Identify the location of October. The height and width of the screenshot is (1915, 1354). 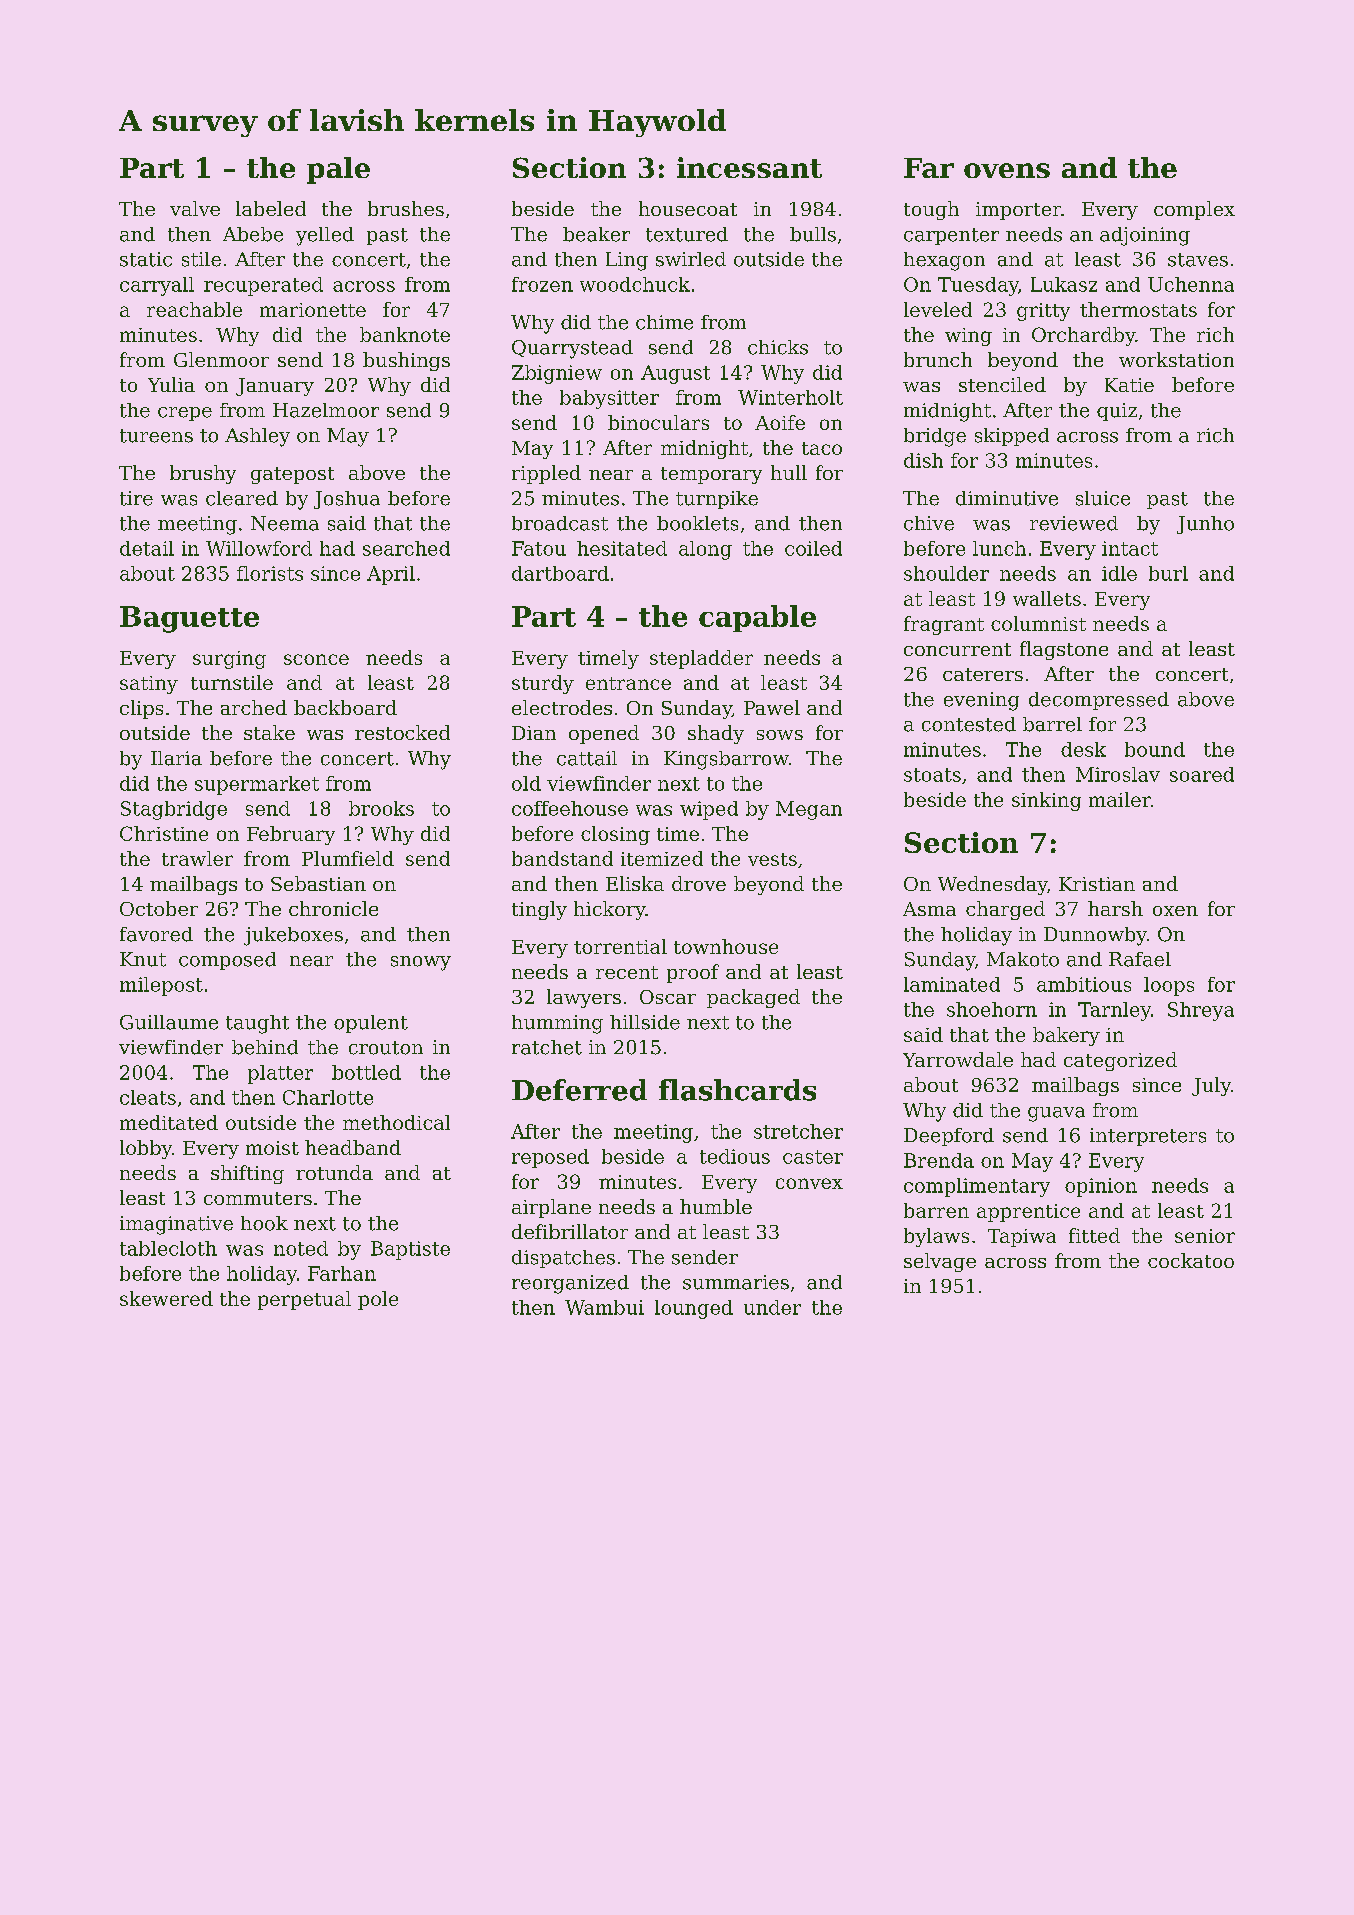
(159, 908).
